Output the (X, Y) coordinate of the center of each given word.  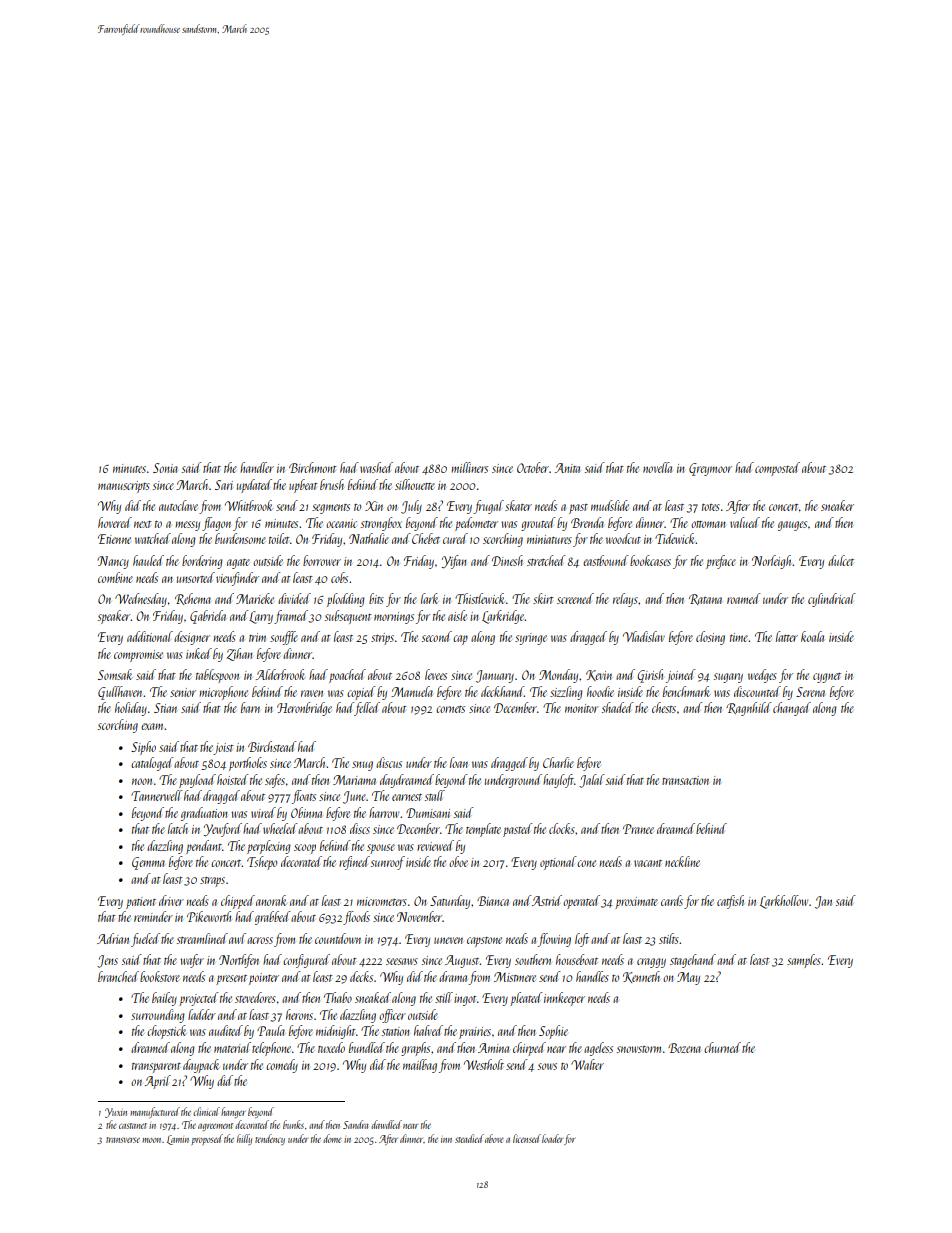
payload (197, 781)
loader (552, 1138)
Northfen (239, 961)
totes (711, 507)
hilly (244, 1139)
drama (453, 976)
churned (722, 1047)
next (143, 524)
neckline (682, 861)
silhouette (415, 484)
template (483, 830)
